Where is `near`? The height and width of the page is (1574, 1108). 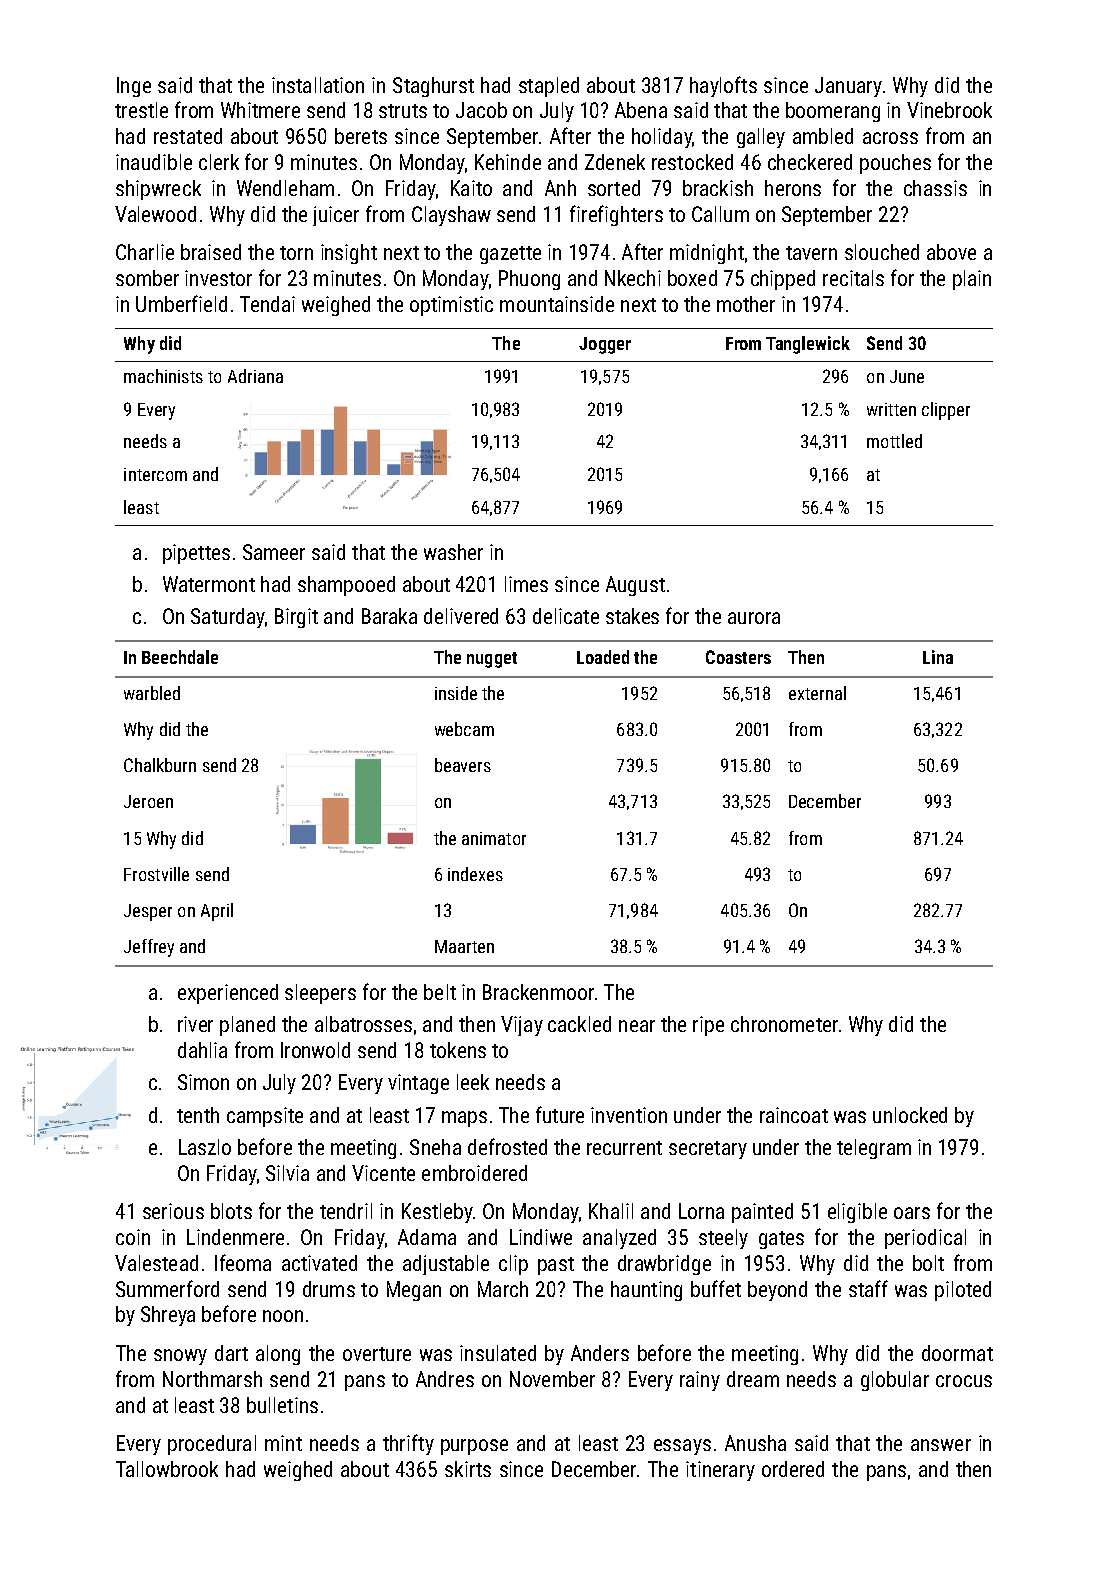 near is located at coordinates (637, 1026).
